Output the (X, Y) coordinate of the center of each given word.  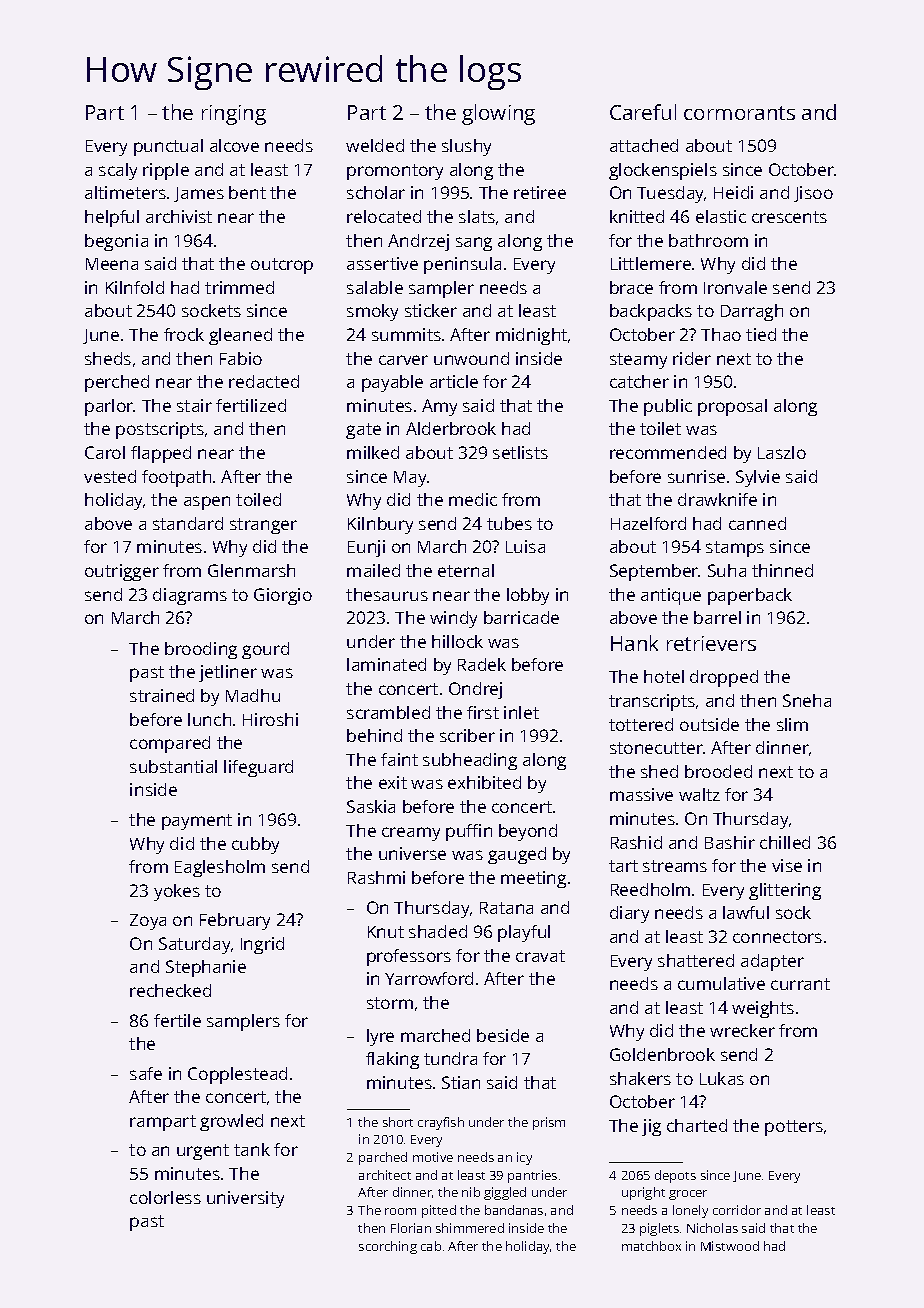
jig (651, 1127)
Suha (727, 570)
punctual (168, 147)
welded (375, 145)
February (235, 921)
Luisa (525, 546)
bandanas (514, 1210)
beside (503, 1035)
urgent (203, 1152)
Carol (105, 452)
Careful (643, 112)
